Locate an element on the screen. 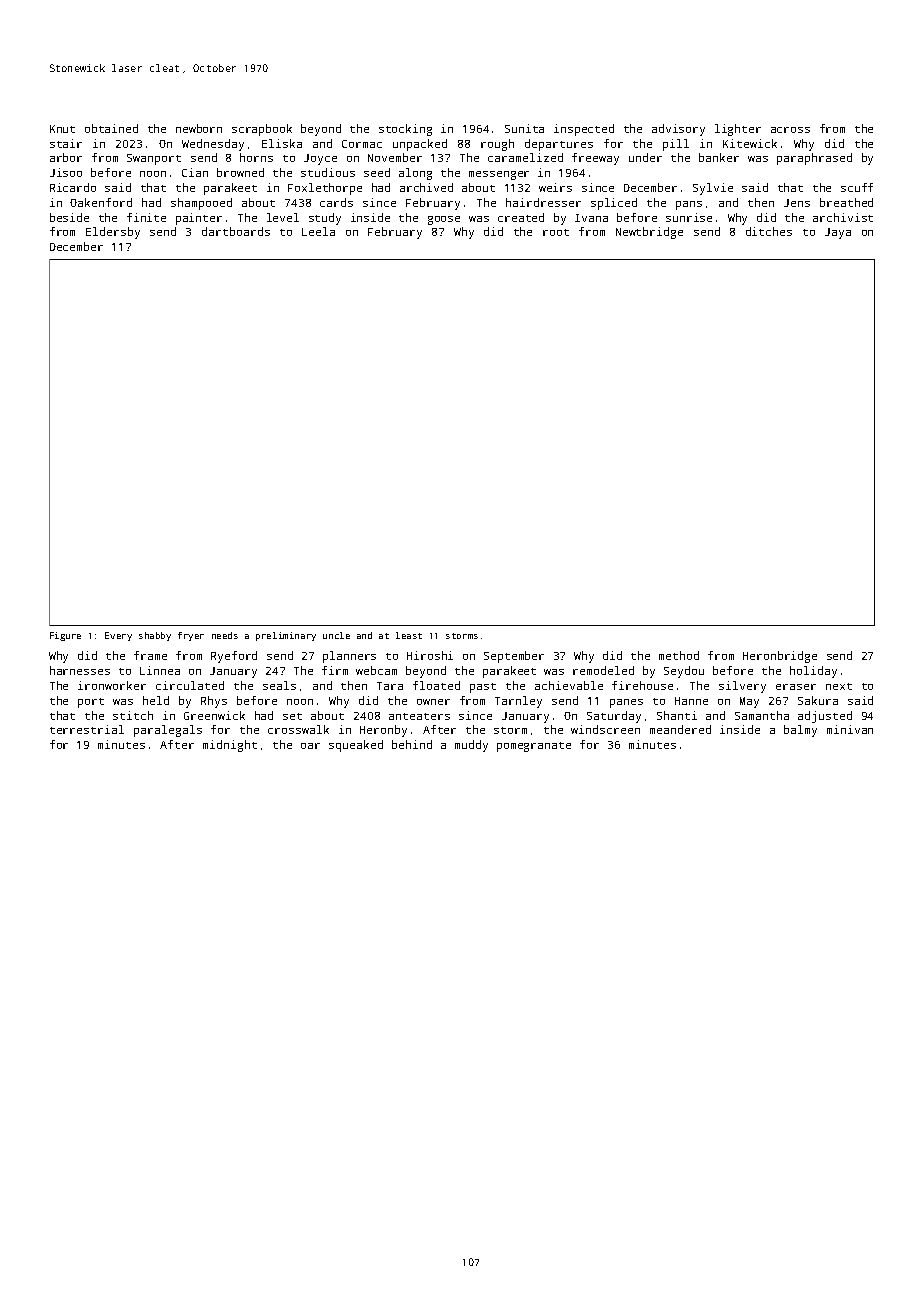 The height and width of the screenshot is (1308, 924). paraphrased is located at coordinates (814, 159).
